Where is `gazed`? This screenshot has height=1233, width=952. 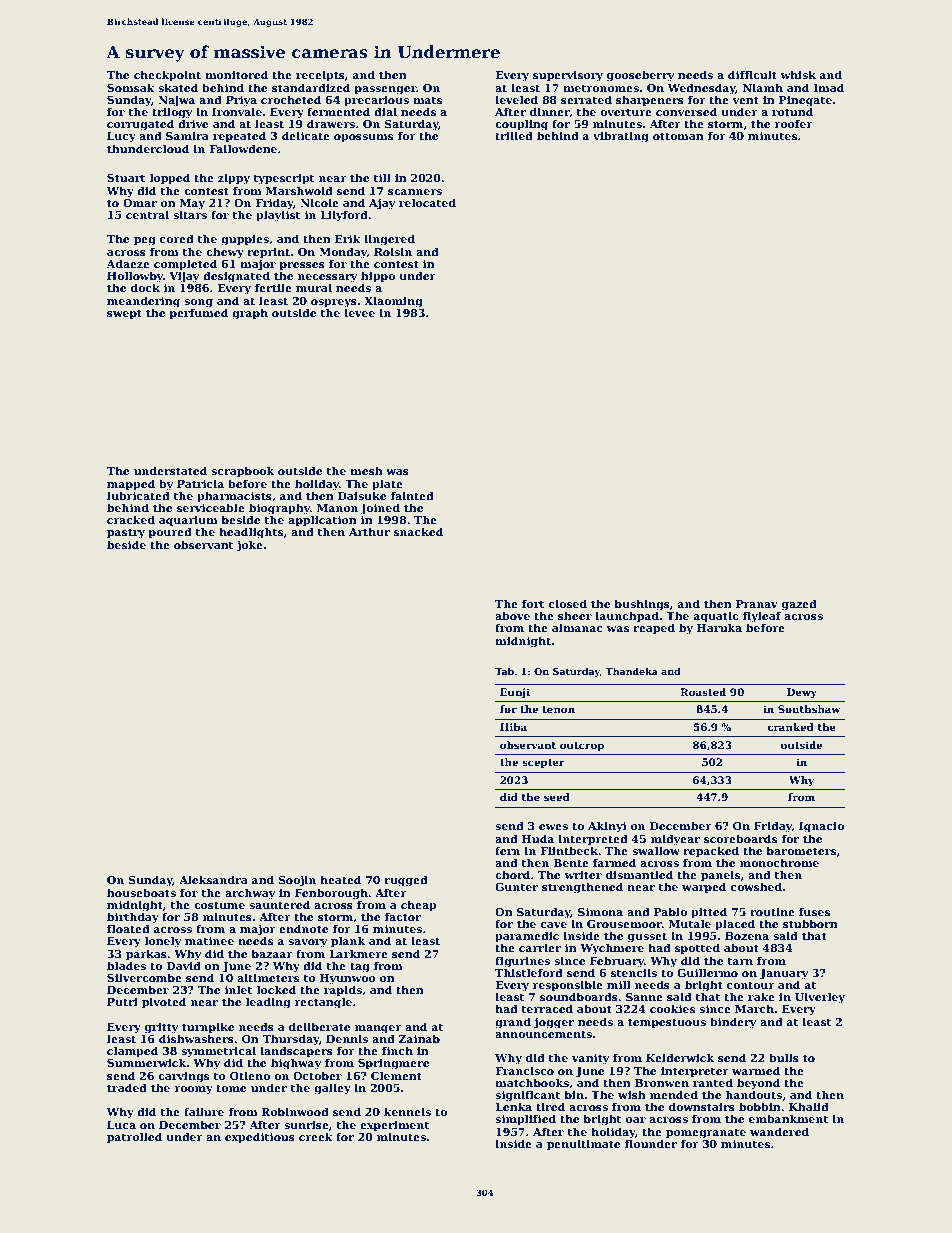
gazed is located at coordinates (799, 605).
